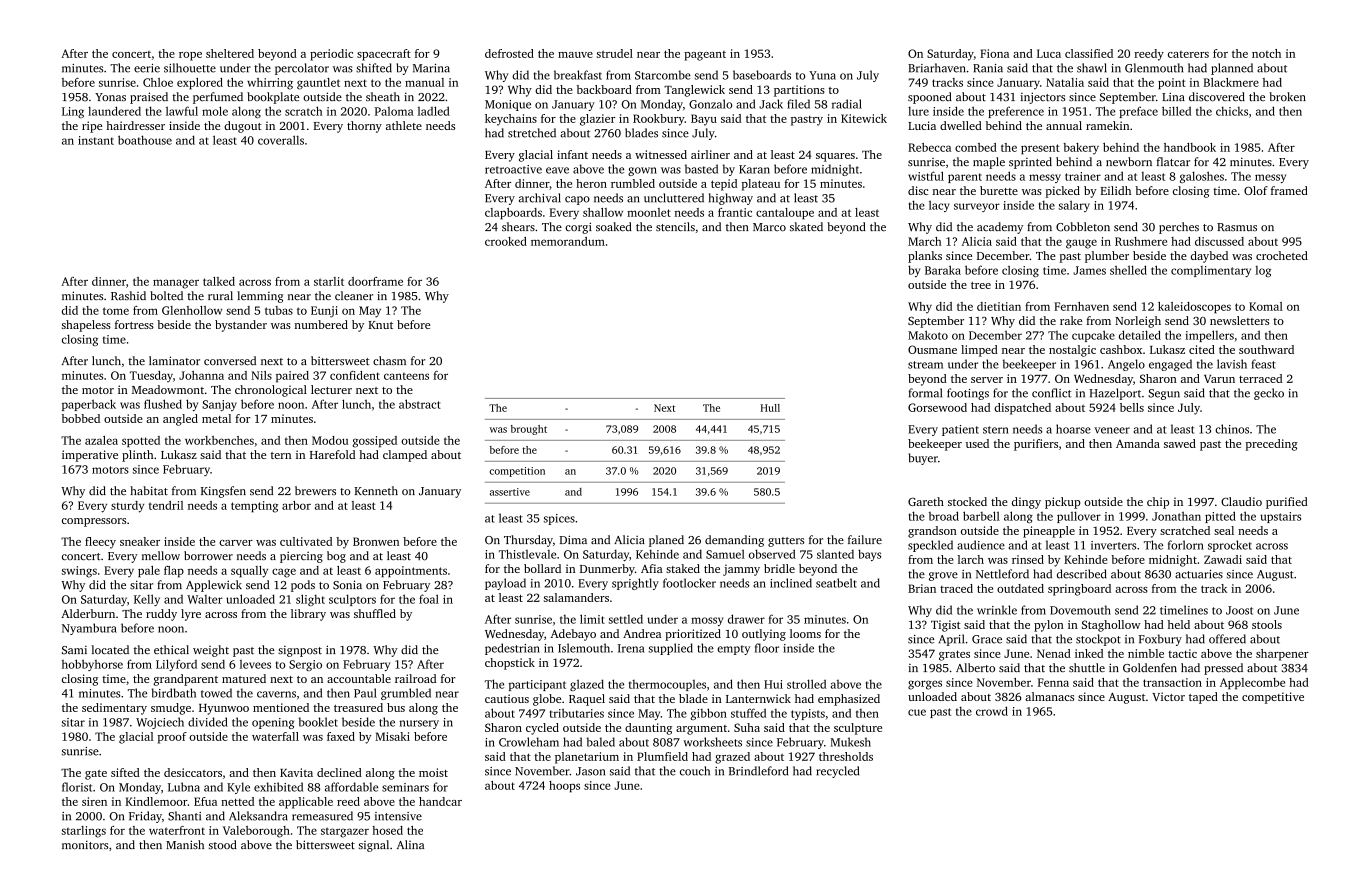  Describe the element at coordinates (96, 140) in the screenshot. I see `instant` at that location.
